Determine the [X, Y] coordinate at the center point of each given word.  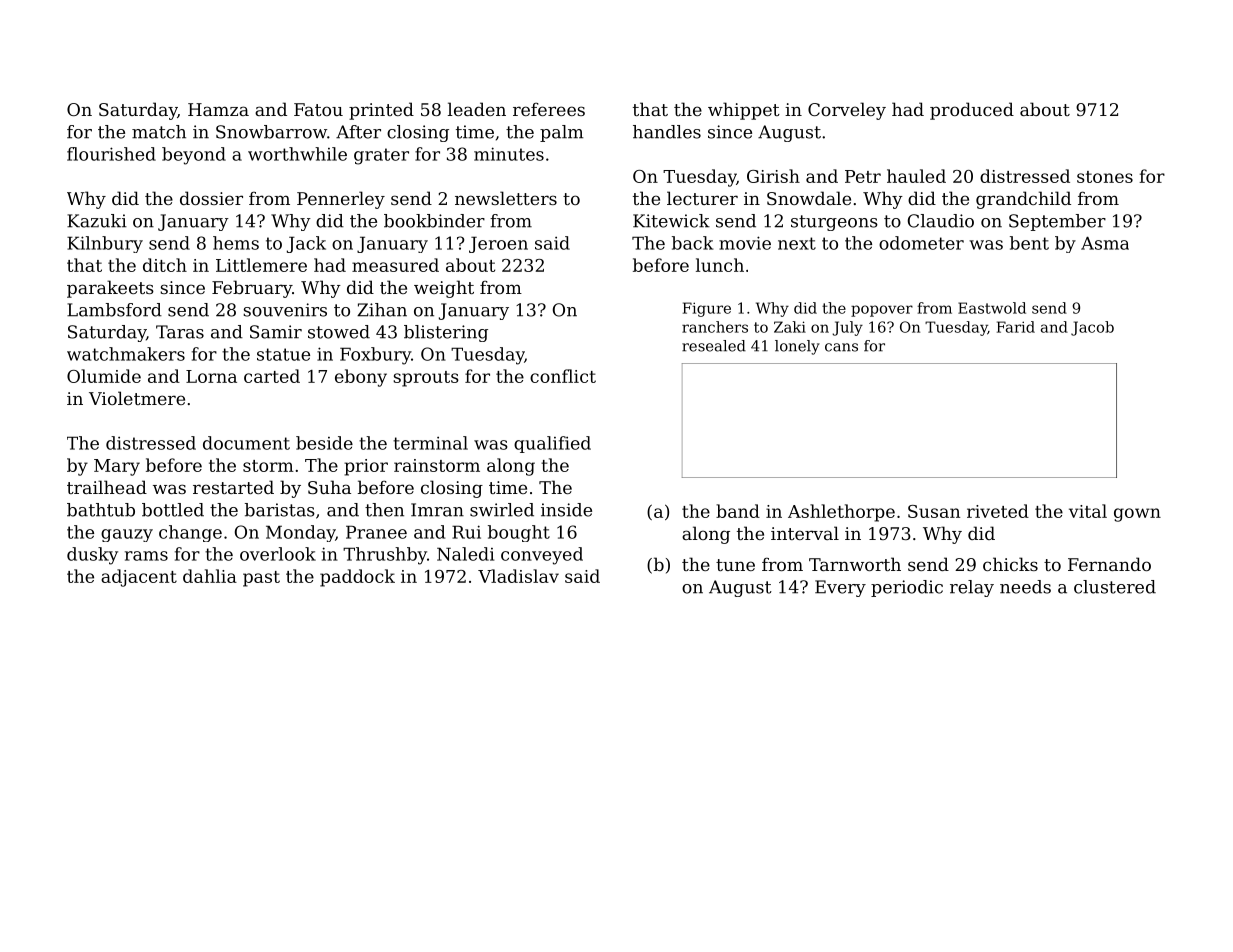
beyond [194, 156]
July [847, 328]
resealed [714, 346]
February [252, 289]
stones [1105, 177]
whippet [744, 111]
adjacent [139, 578]
